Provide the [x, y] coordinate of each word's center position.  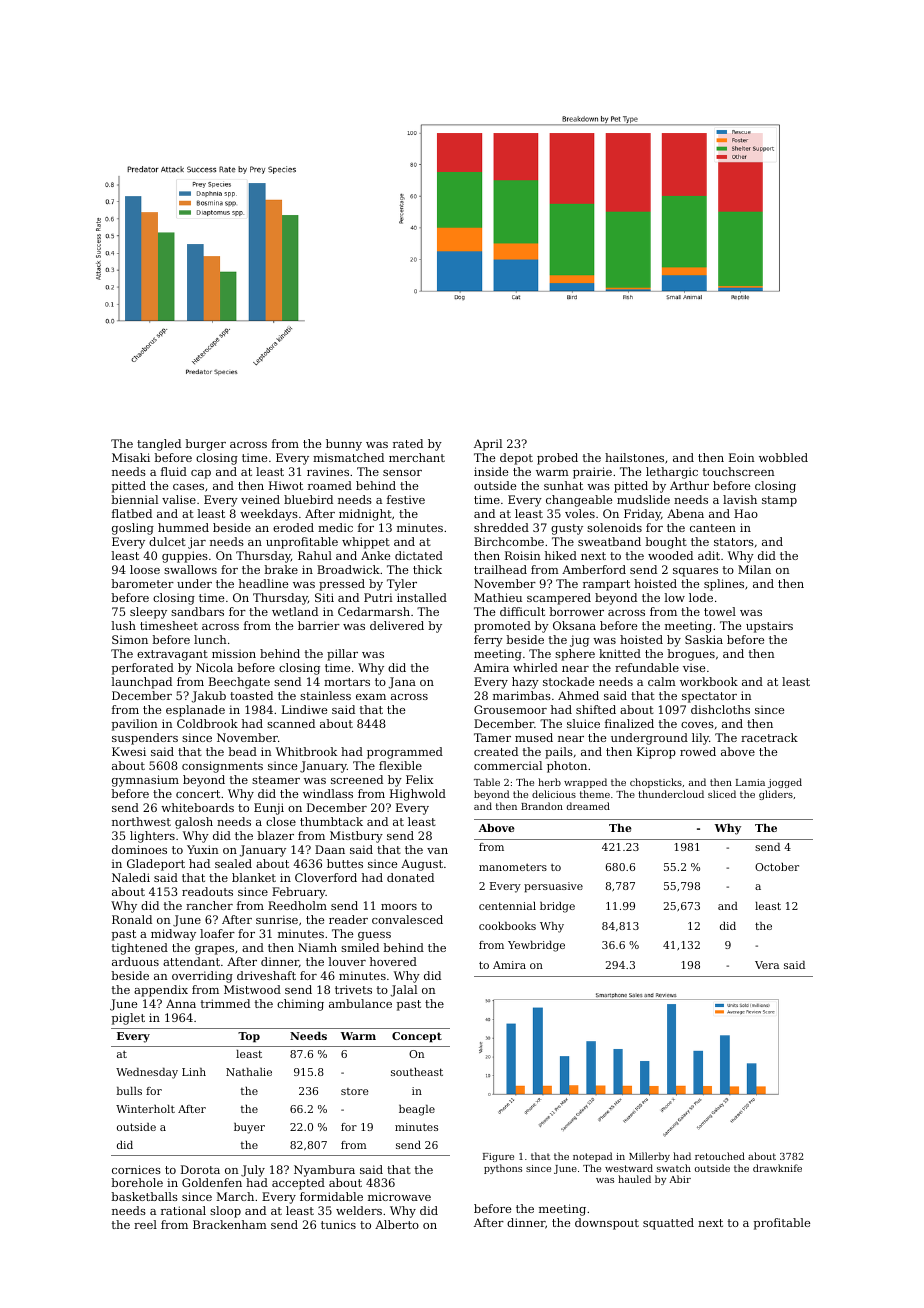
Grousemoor [510, 709]
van [437, 851]
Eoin [742, 457]
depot [516, 459]
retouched [720, 1156]
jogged [785, 783]
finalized [629, 723]
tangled [159, 445]
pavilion [135, 725]
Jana [402, 683]
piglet [128, 1019]
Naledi [131, 877]
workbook [709, 681]
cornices [136, 1169]
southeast [417, 1072]
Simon [130, 639]
